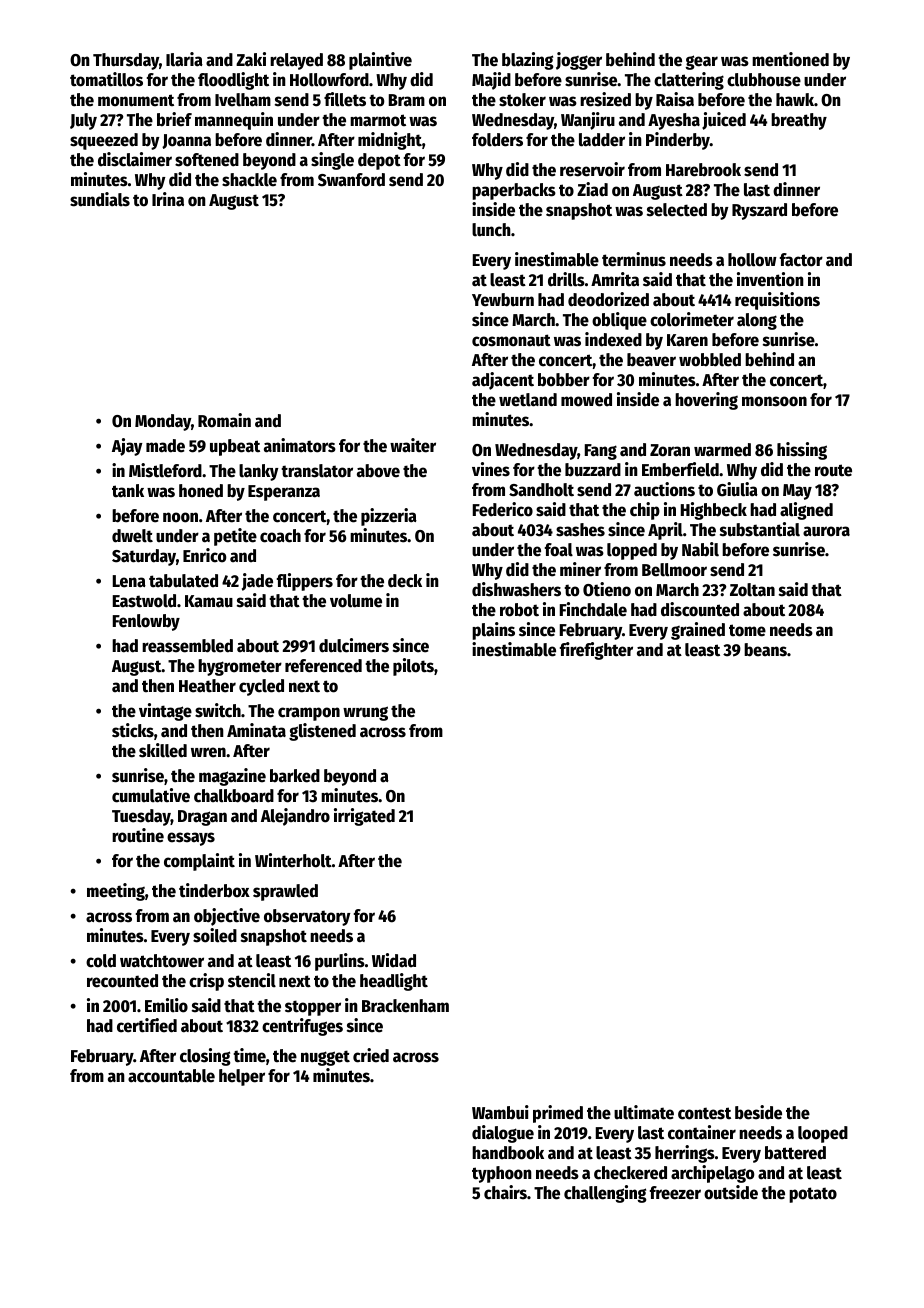 The image size is (924, 1308). I want to click on clubhouse, so click(764, 80).
